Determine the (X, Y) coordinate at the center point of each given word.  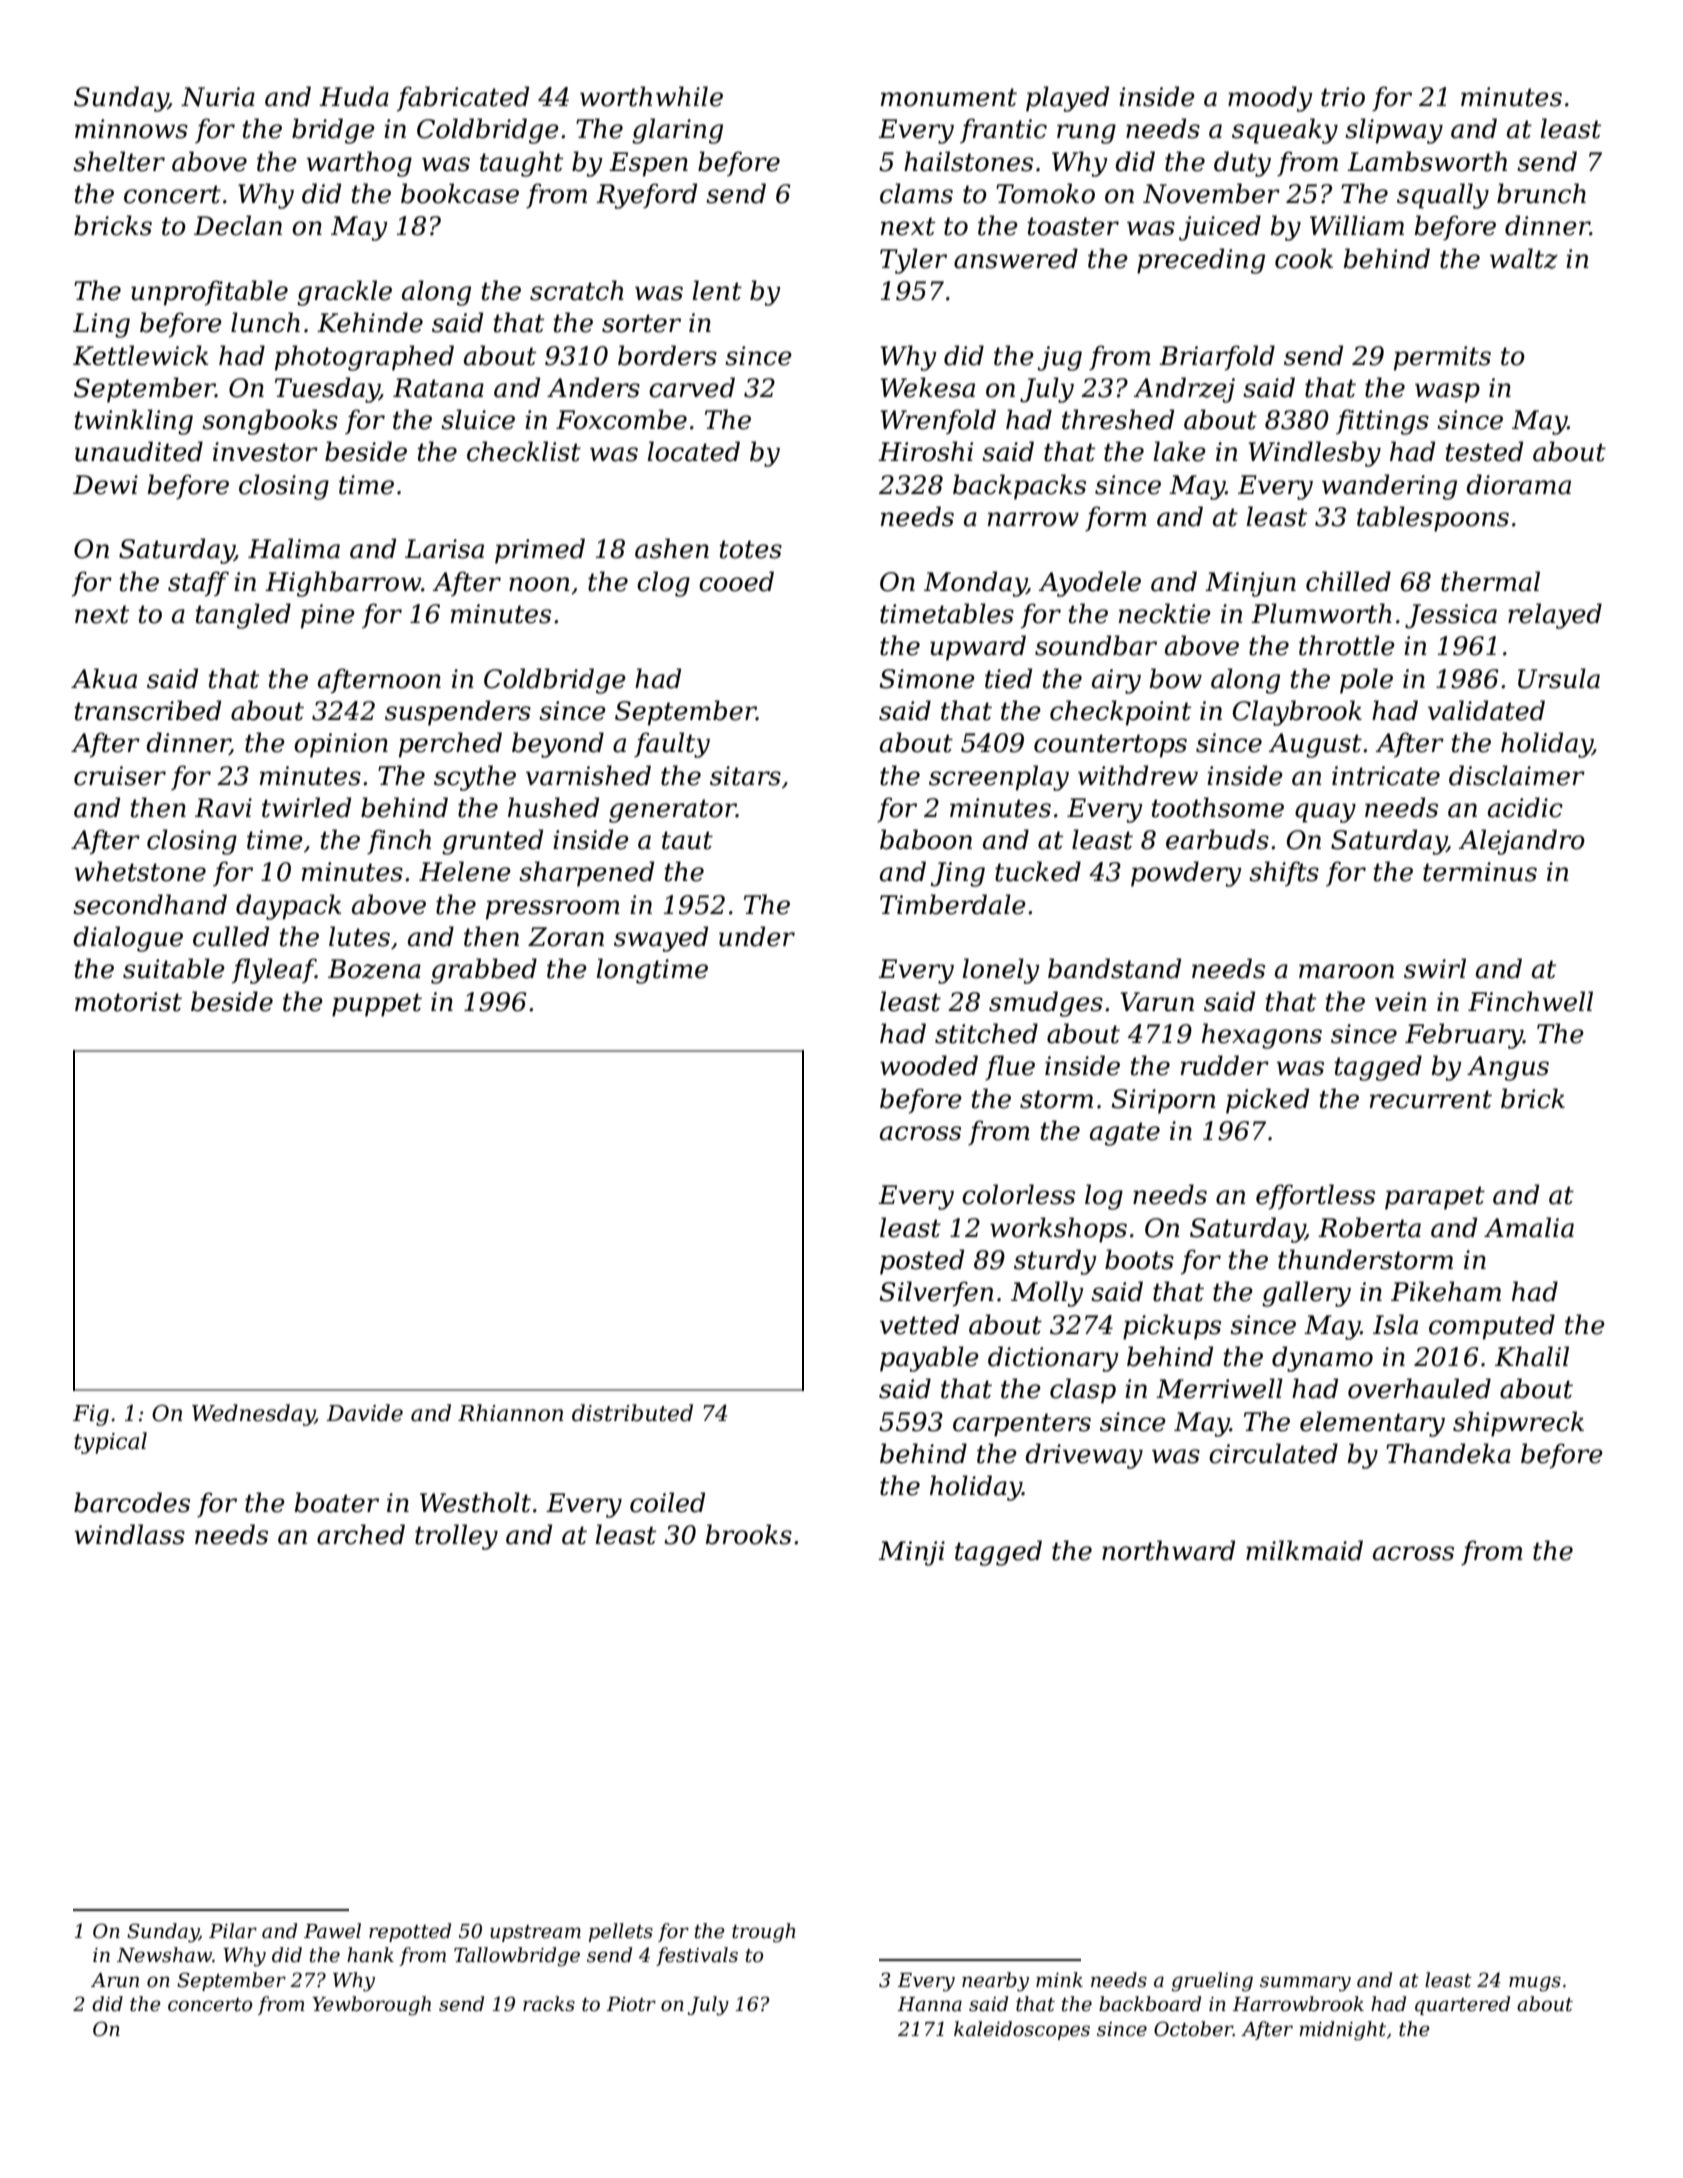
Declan (238, 225)
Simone (927, 679)
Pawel (332, 1931)
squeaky (1285, 131)
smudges (1046, 1004)
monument (949, 97)
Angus (1508, 1068)
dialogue (128, 939)
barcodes (132, 1502)
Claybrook (1297, 713)
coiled (667, 1502)
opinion (341, 745)
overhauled (1419, 1388)
